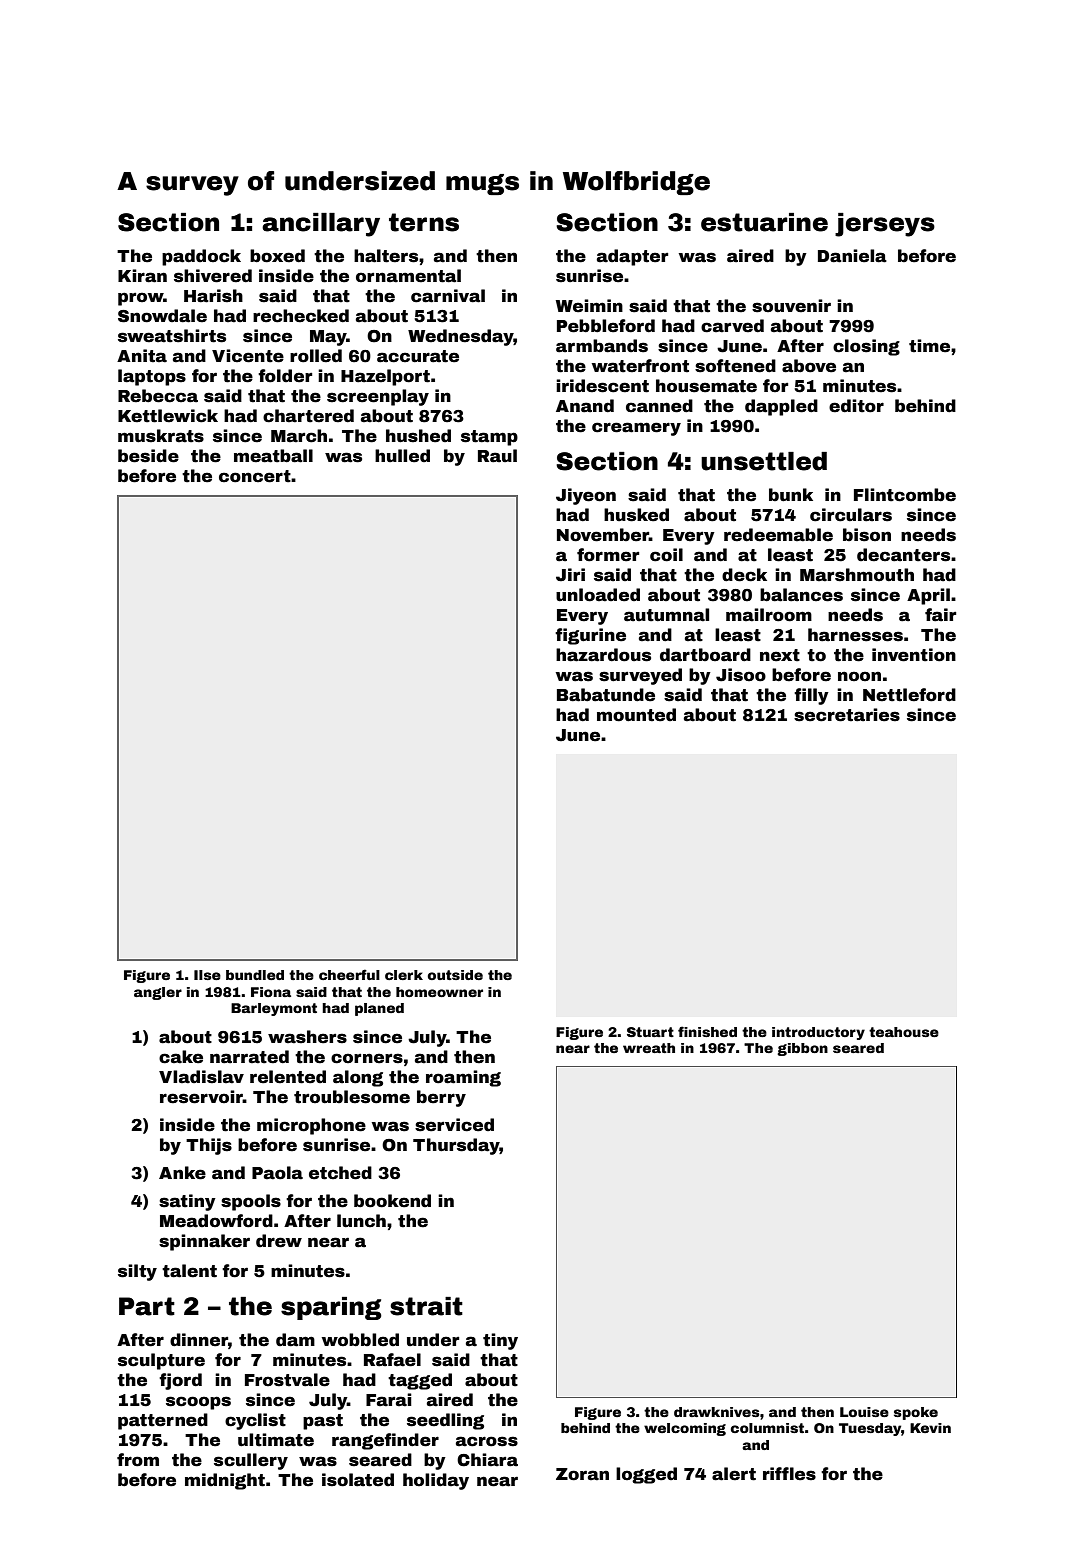  What do you see at coordinates (791, 306) in the screenshot?
I see `souvenir` at bounding box center [791, 306].
